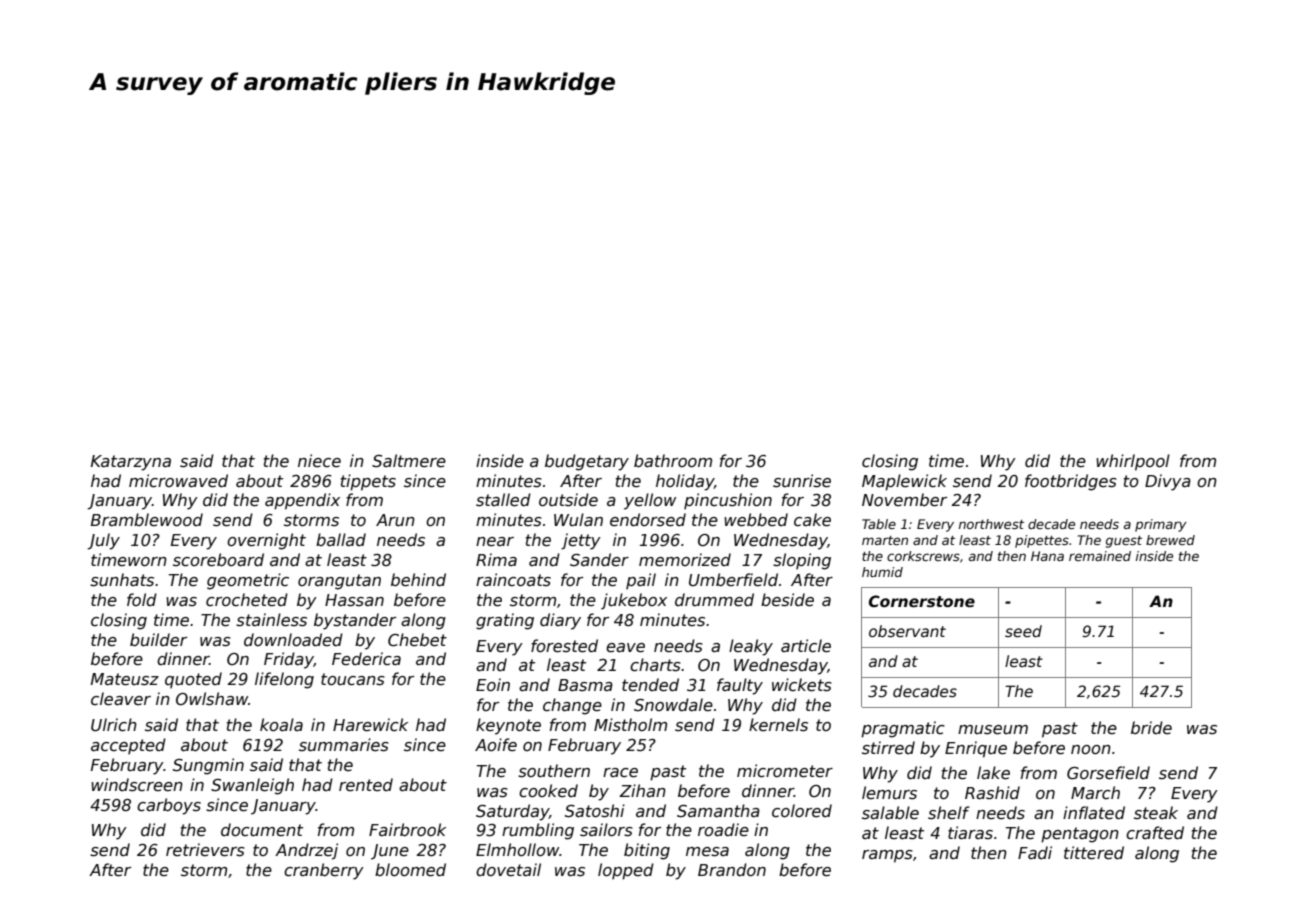  What do you see at coordinates (496, 744) in the screenshot?
I see `Aoife` at bounding box center [496, 744].
